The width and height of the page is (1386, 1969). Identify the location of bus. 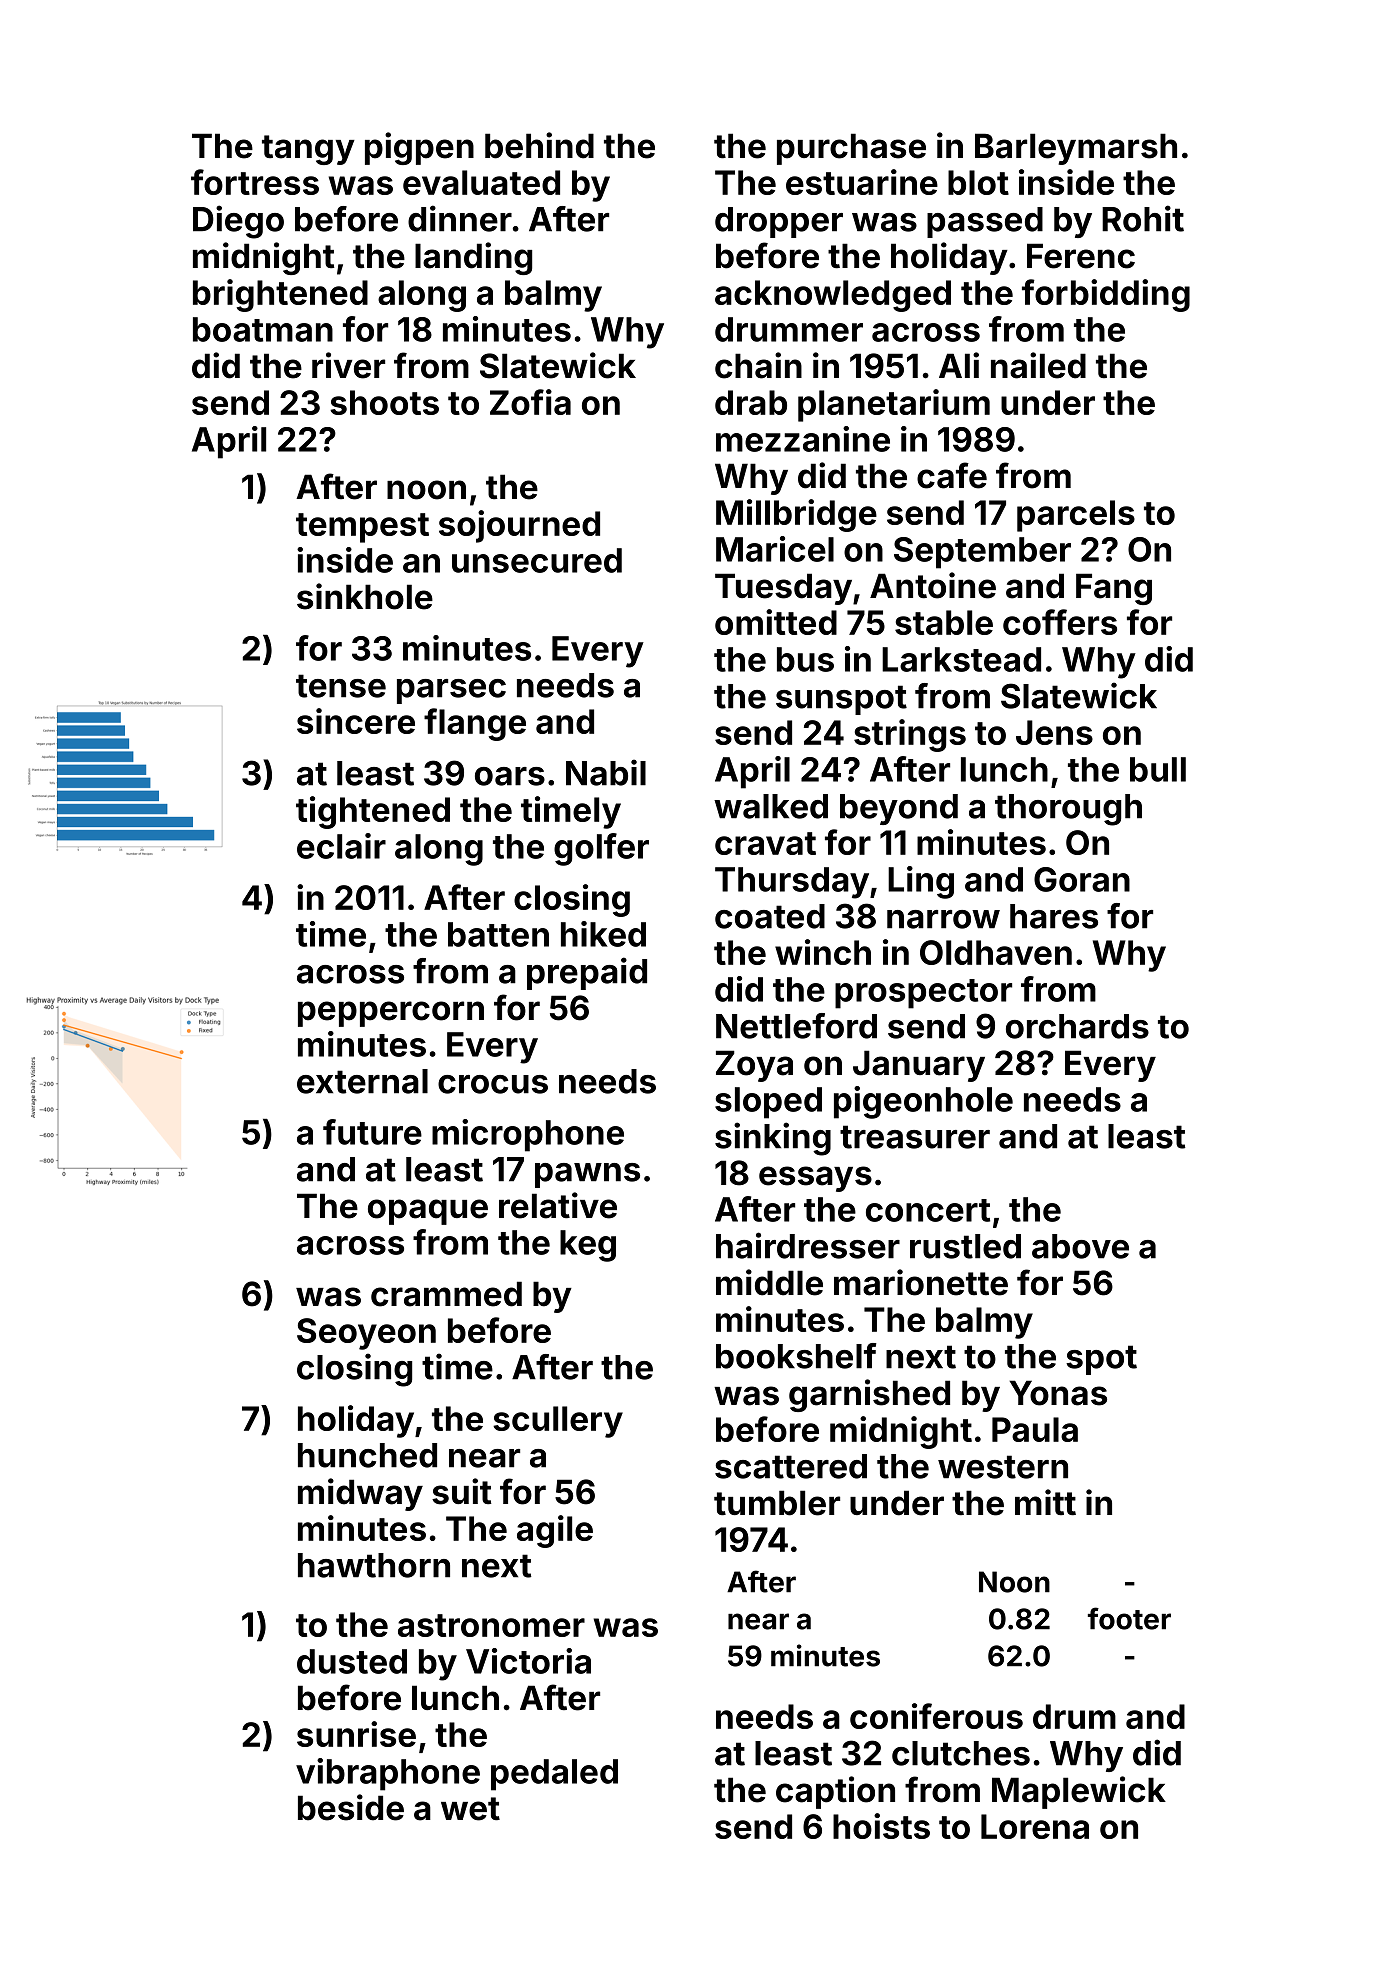
(805, 659).
